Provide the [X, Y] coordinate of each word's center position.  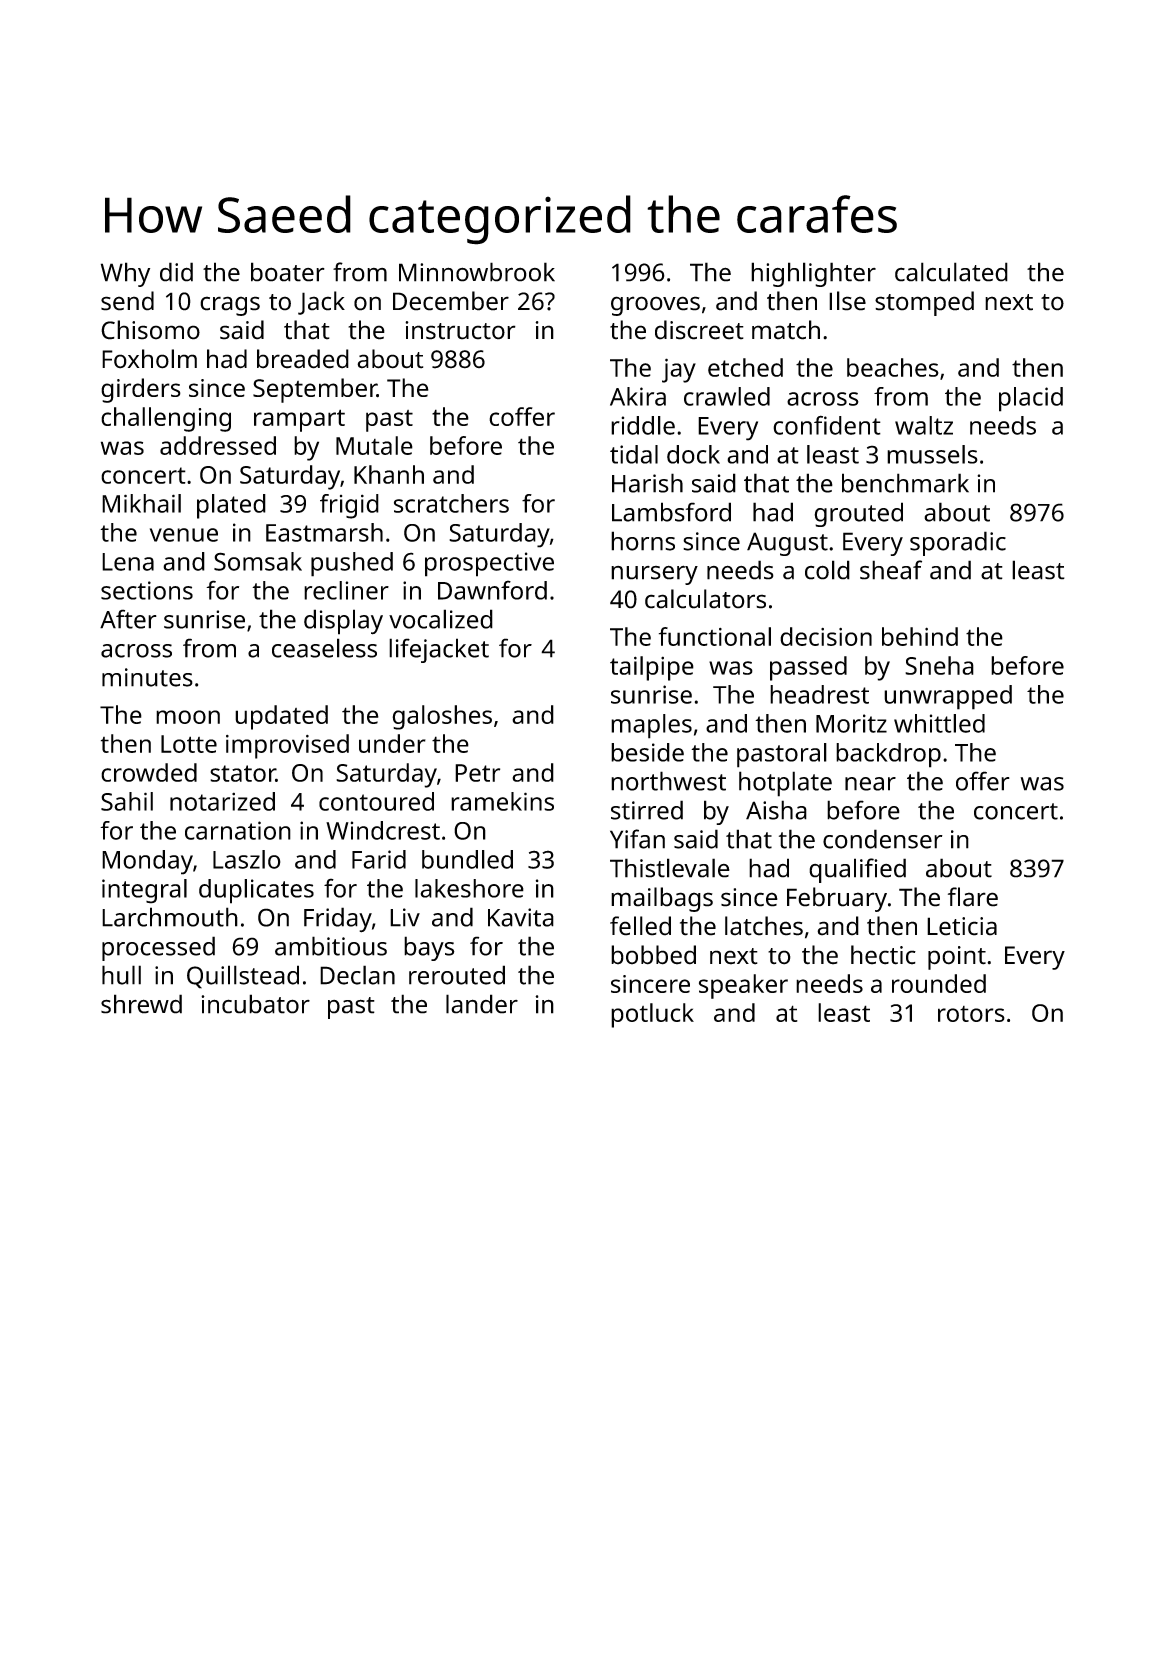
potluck [652, 1015]
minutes [147, 677]
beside [647, 752]
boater [288, 272]
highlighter [813, 274]
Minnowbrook [477, 272]
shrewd [141, 1004]
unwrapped [948, 697]
